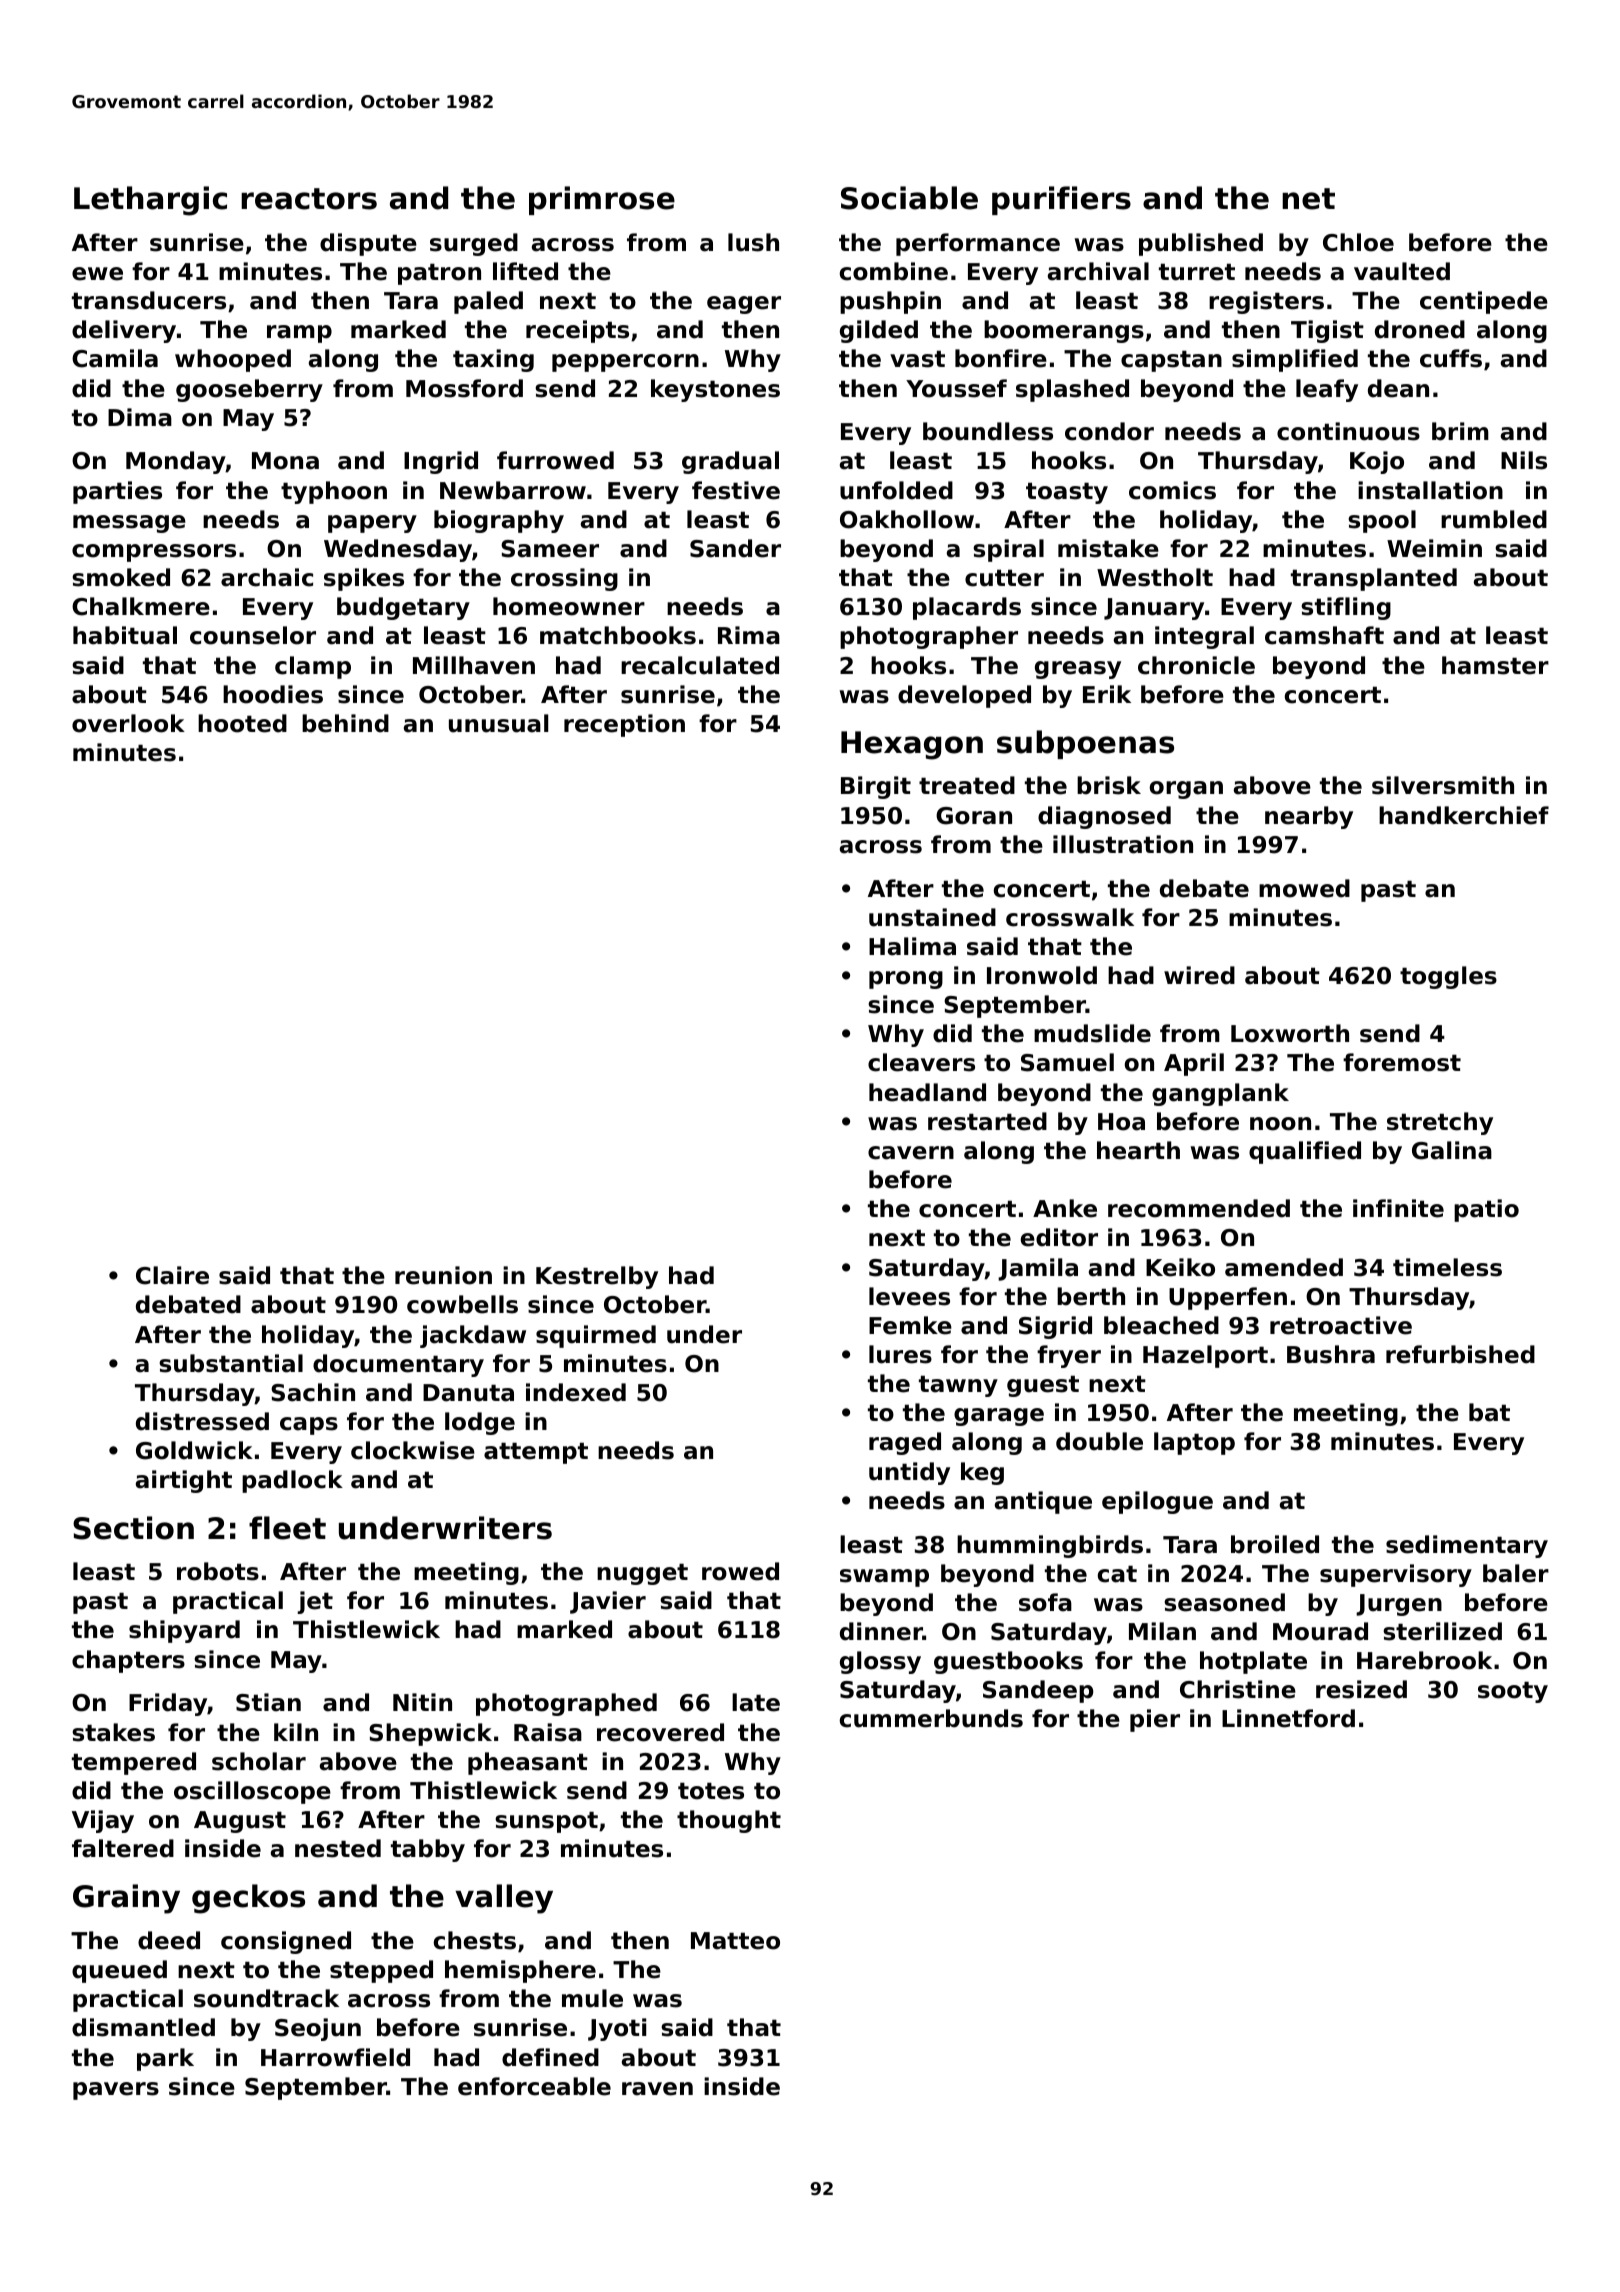  What do you see at coordinates (1513, 1692) in the document?
I see `sooty` at bounding box center [1513, 1692].
